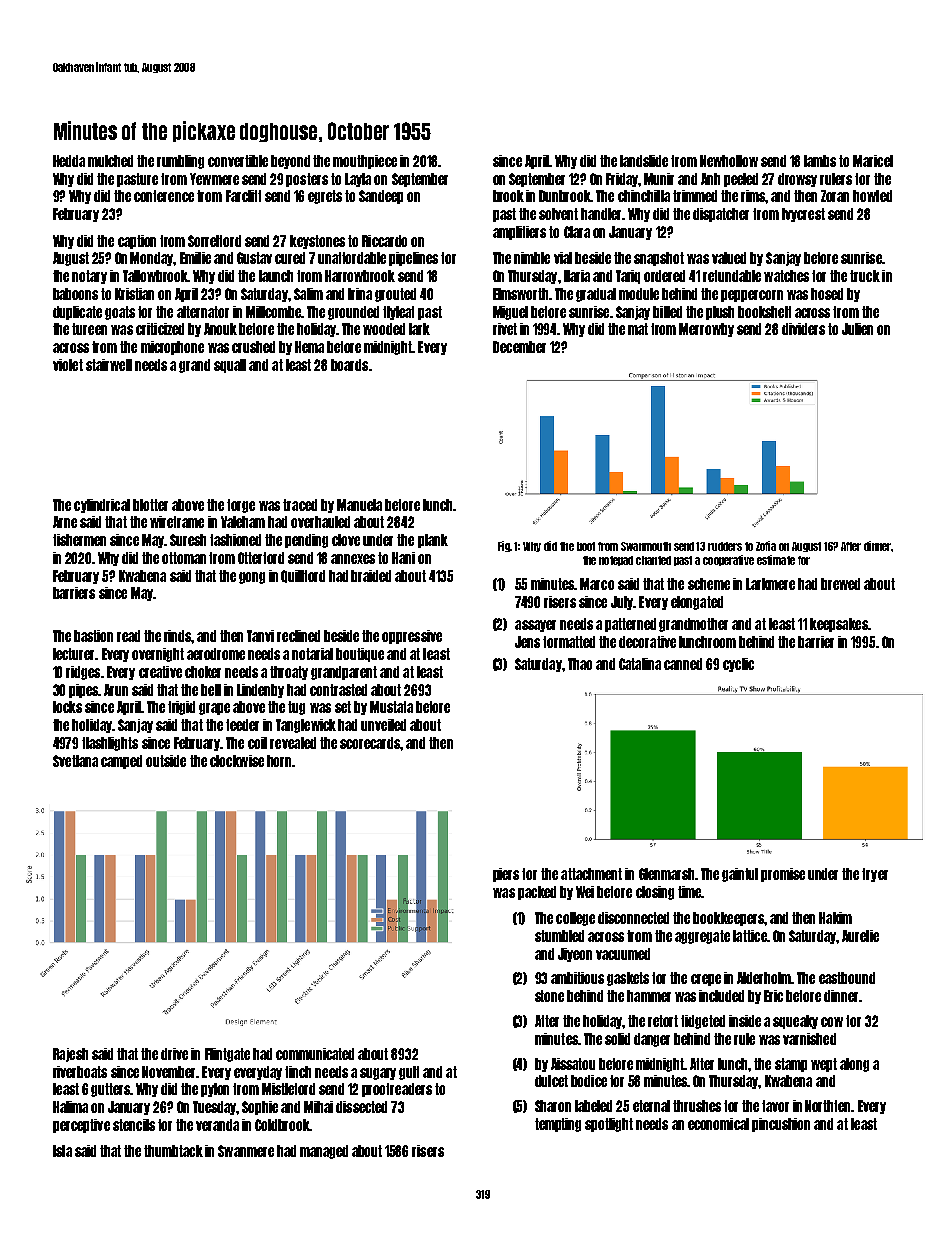 This page has width=952, height=1233. I want to click on solvent, so click(558, 214).
